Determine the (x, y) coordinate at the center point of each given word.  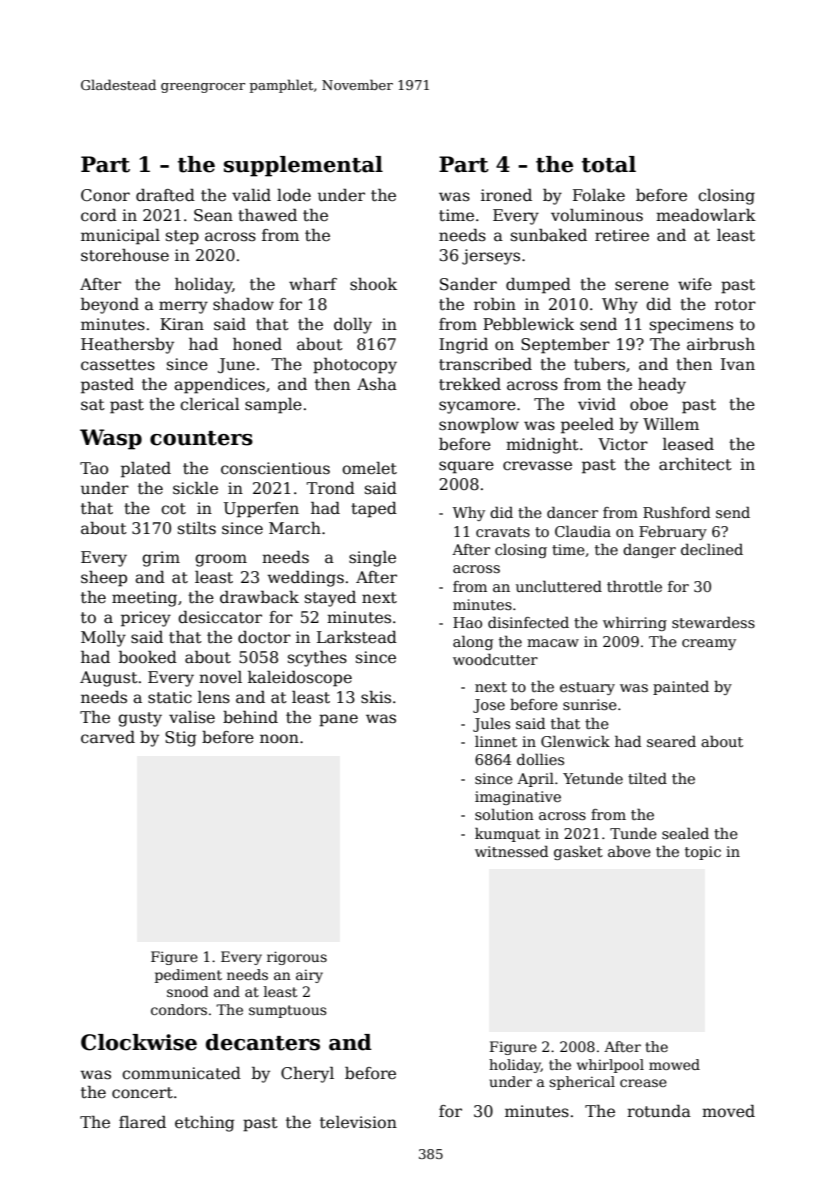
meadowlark (706, 215)
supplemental (303, 166)
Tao (94, 468)
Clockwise (139, 1042)
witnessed (511, 851)
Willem (671, 424)
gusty (140, 719)
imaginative (518, 798)
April (535, 780)
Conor (105, 195)
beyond (110, 306)
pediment (188, 976)
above (629, 851)
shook (373, 284)
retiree (622, 235)
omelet (369, 468)
